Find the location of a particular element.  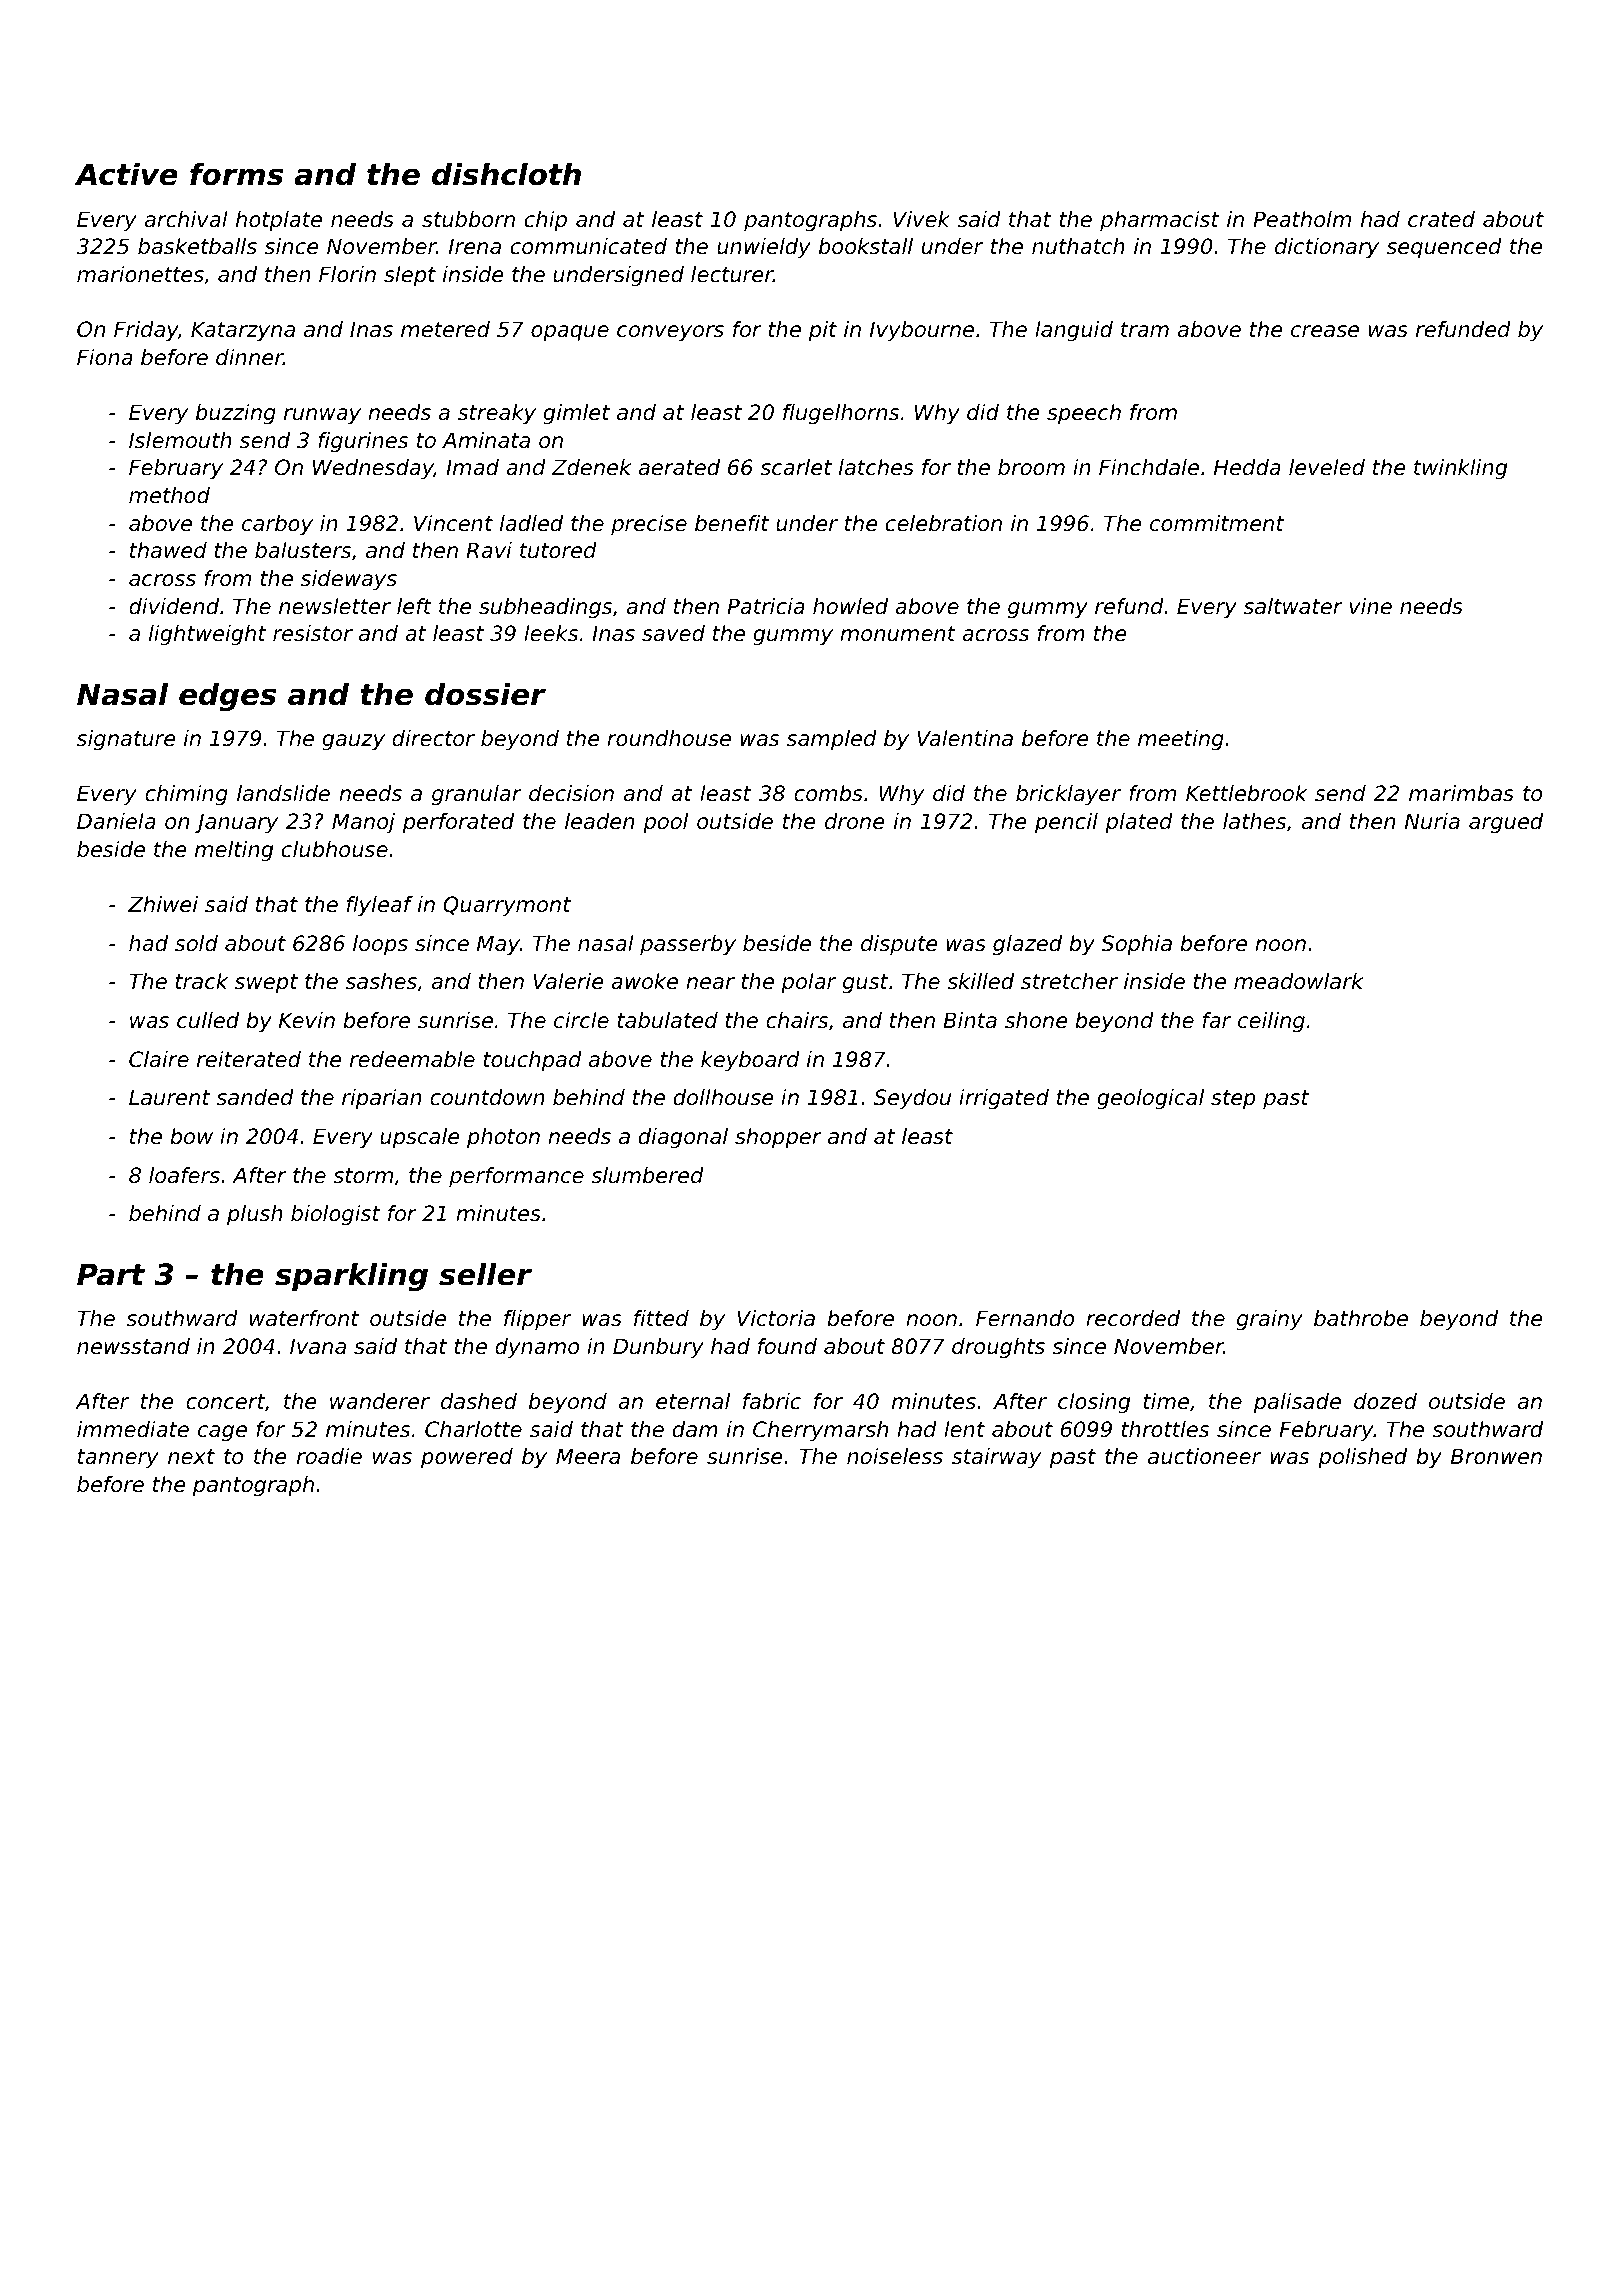

Meera is located at coordinates (588, 1456).
